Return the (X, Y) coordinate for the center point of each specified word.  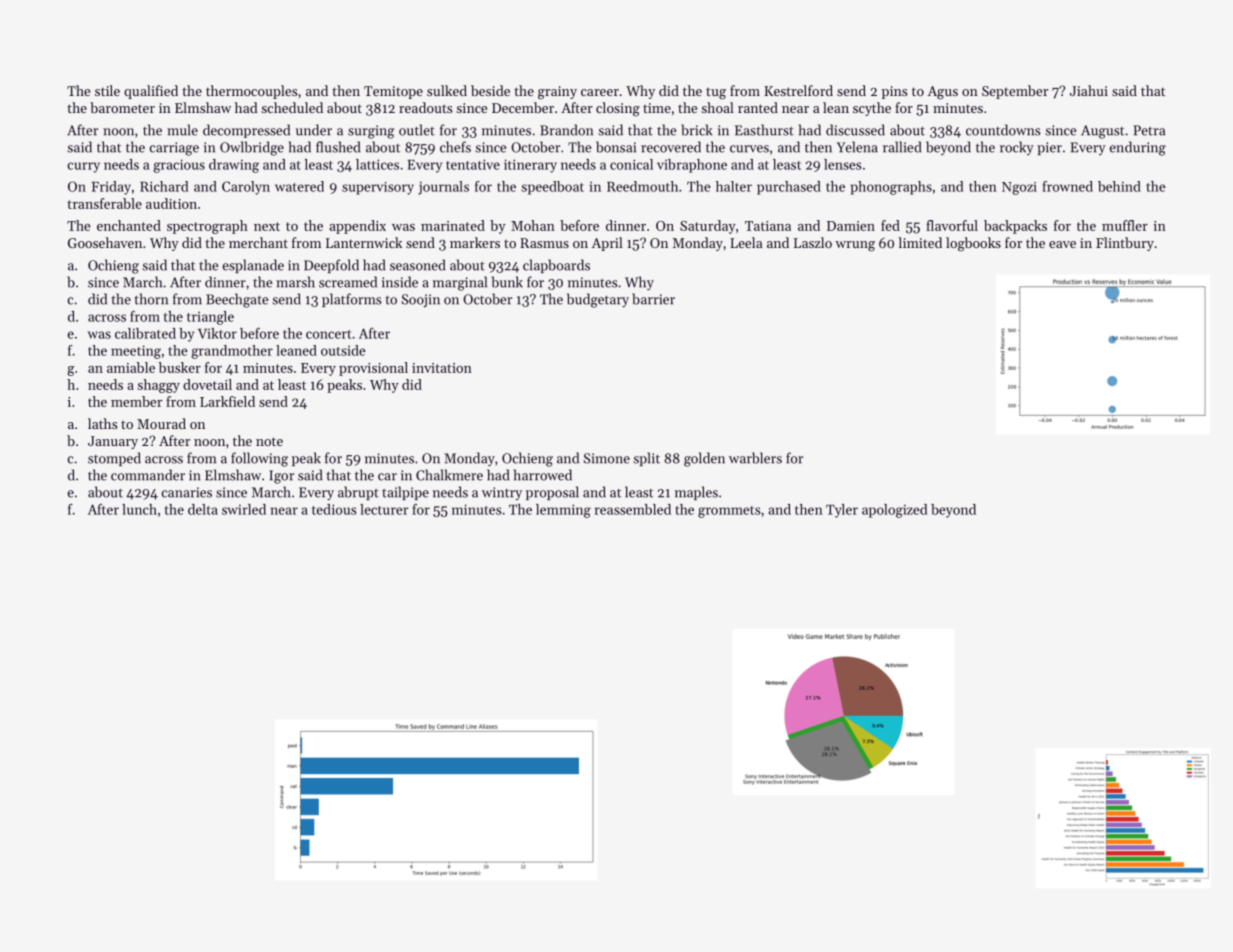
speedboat (553, 188)
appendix (357, 227)
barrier (653, 299)
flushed (338, 147)
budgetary (598, 300)
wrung (855, 246)
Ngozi (1019, 188)
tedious (334, 509)
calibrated (145, 333)
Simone (607, 458)
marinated (453, 225)
